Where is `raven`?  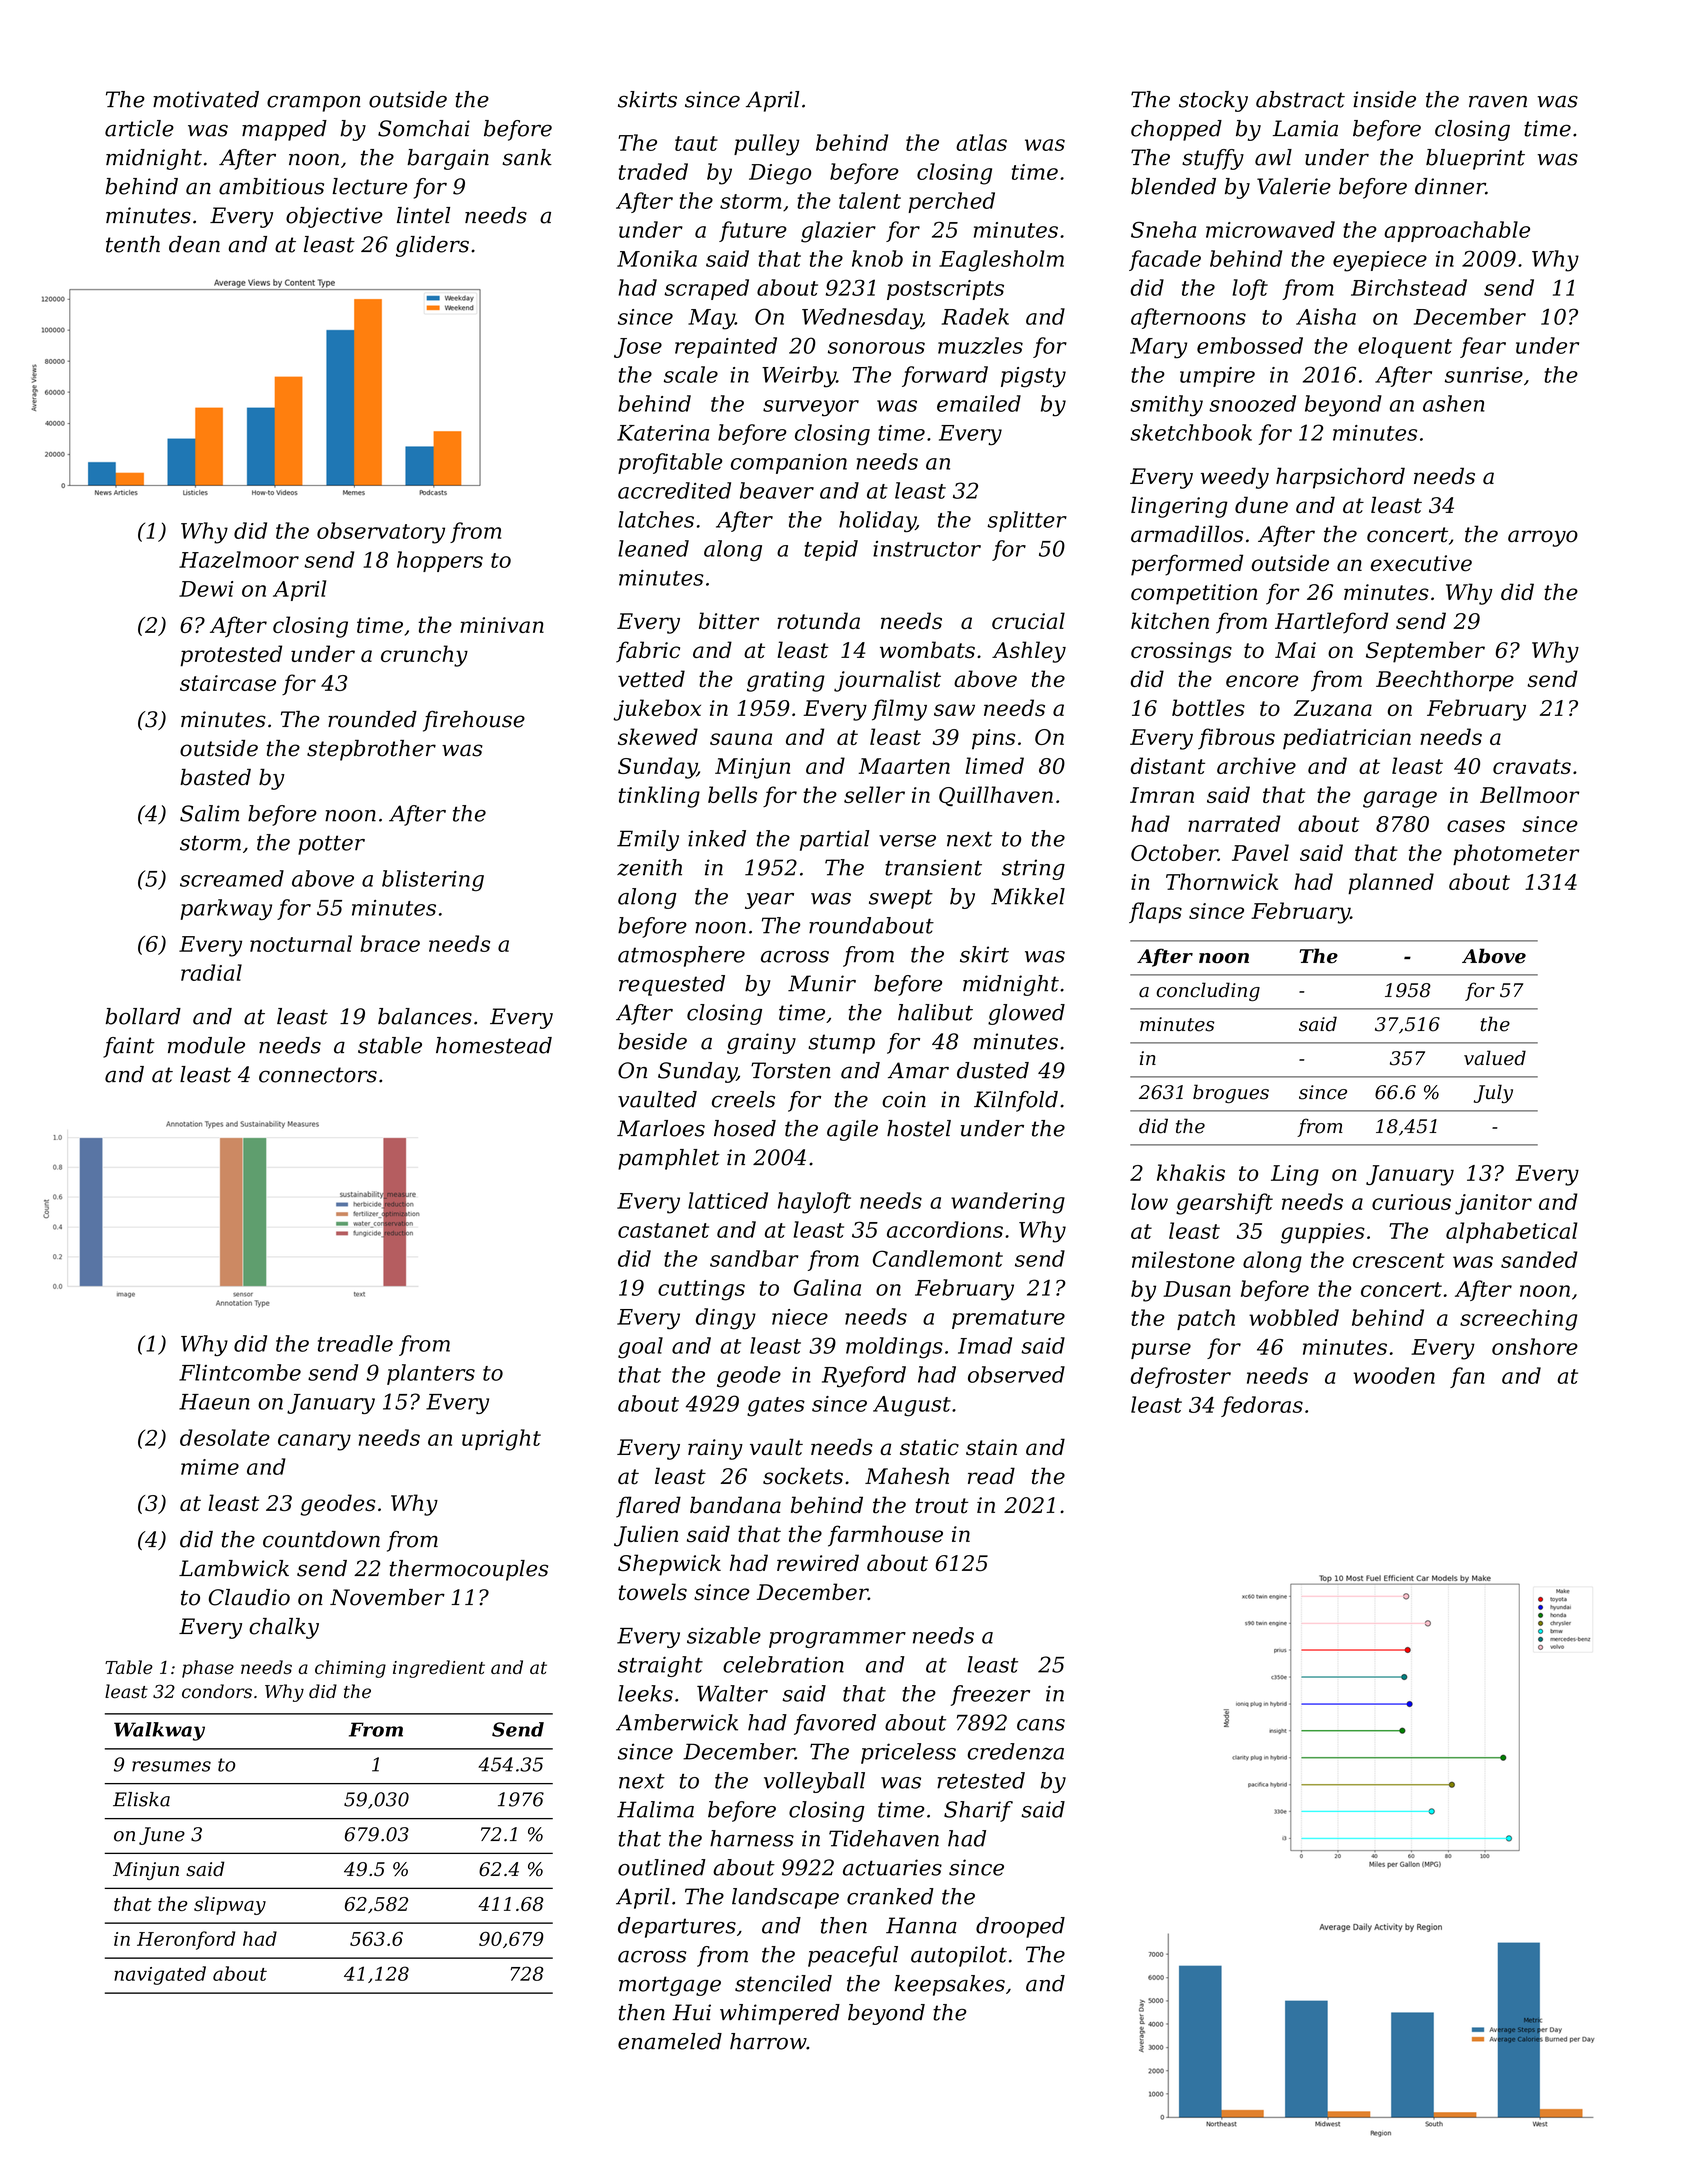 raven is located at coordinates (1498, 101).
